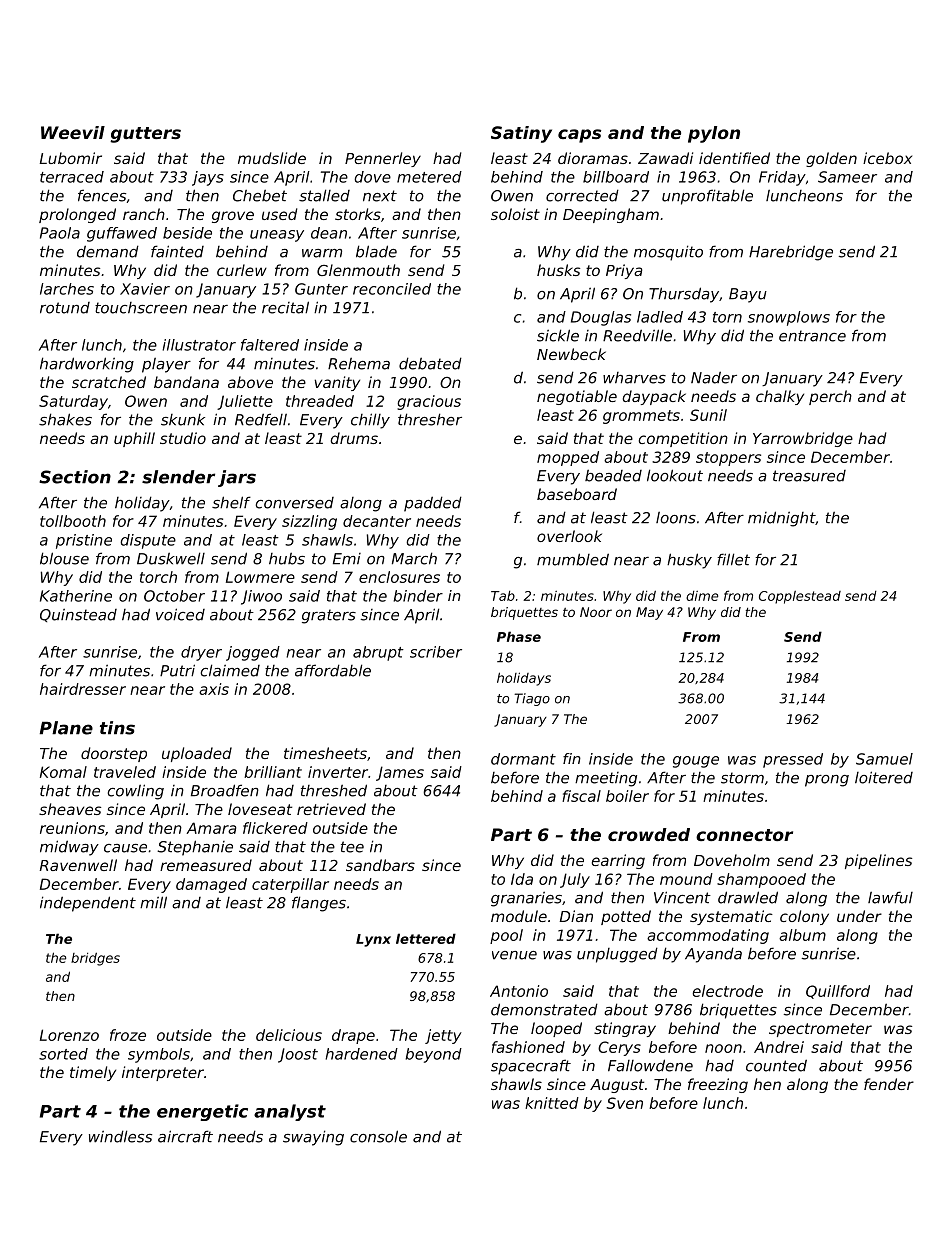  Describe the element at coordinates (71, 158) in the screenshot. I see `Lubomir` at that location.
